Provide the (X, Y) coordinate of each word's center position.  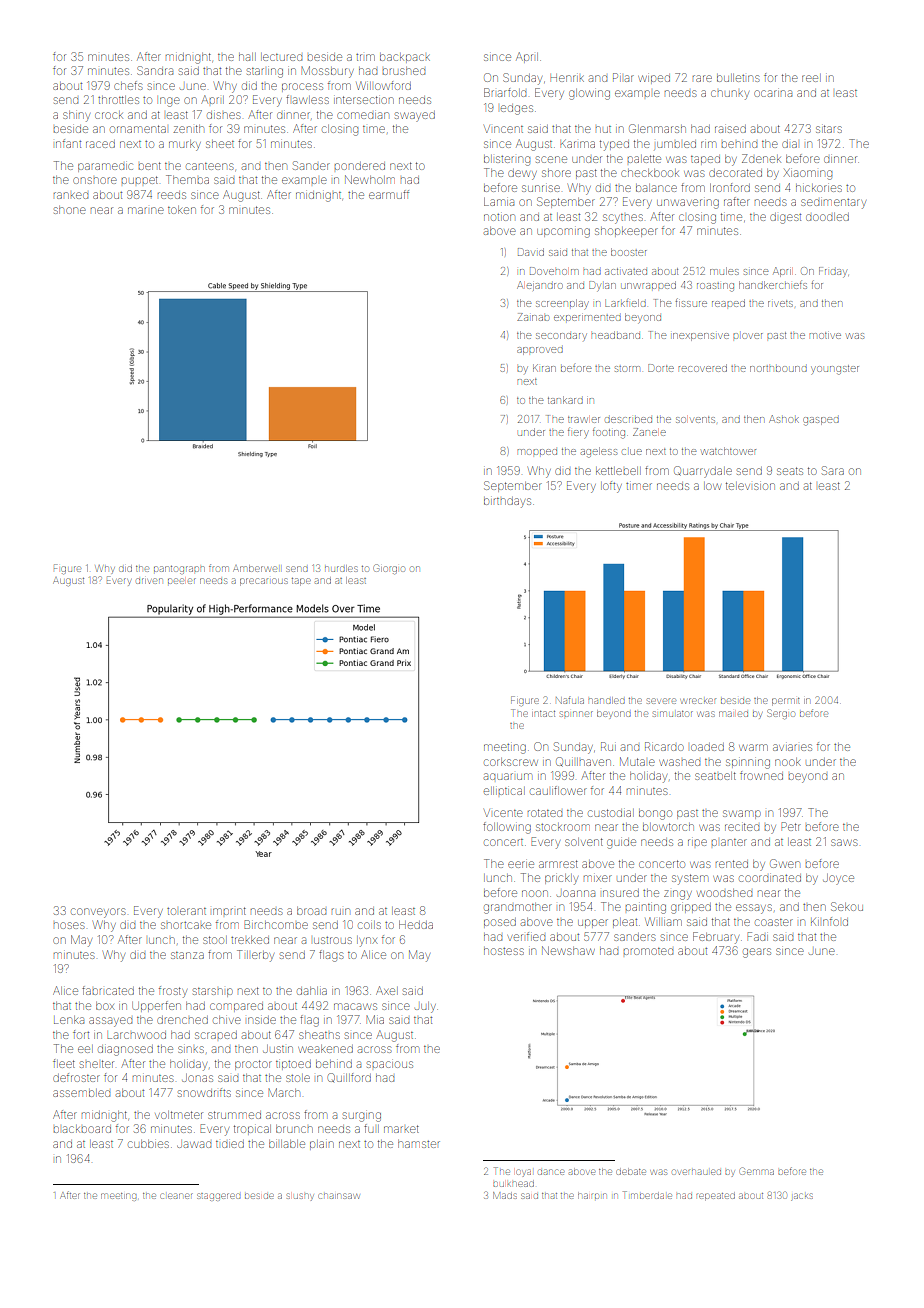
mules (724, 271)
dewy (522, 174)
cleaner (176, 1196)
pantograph (179, 570)
